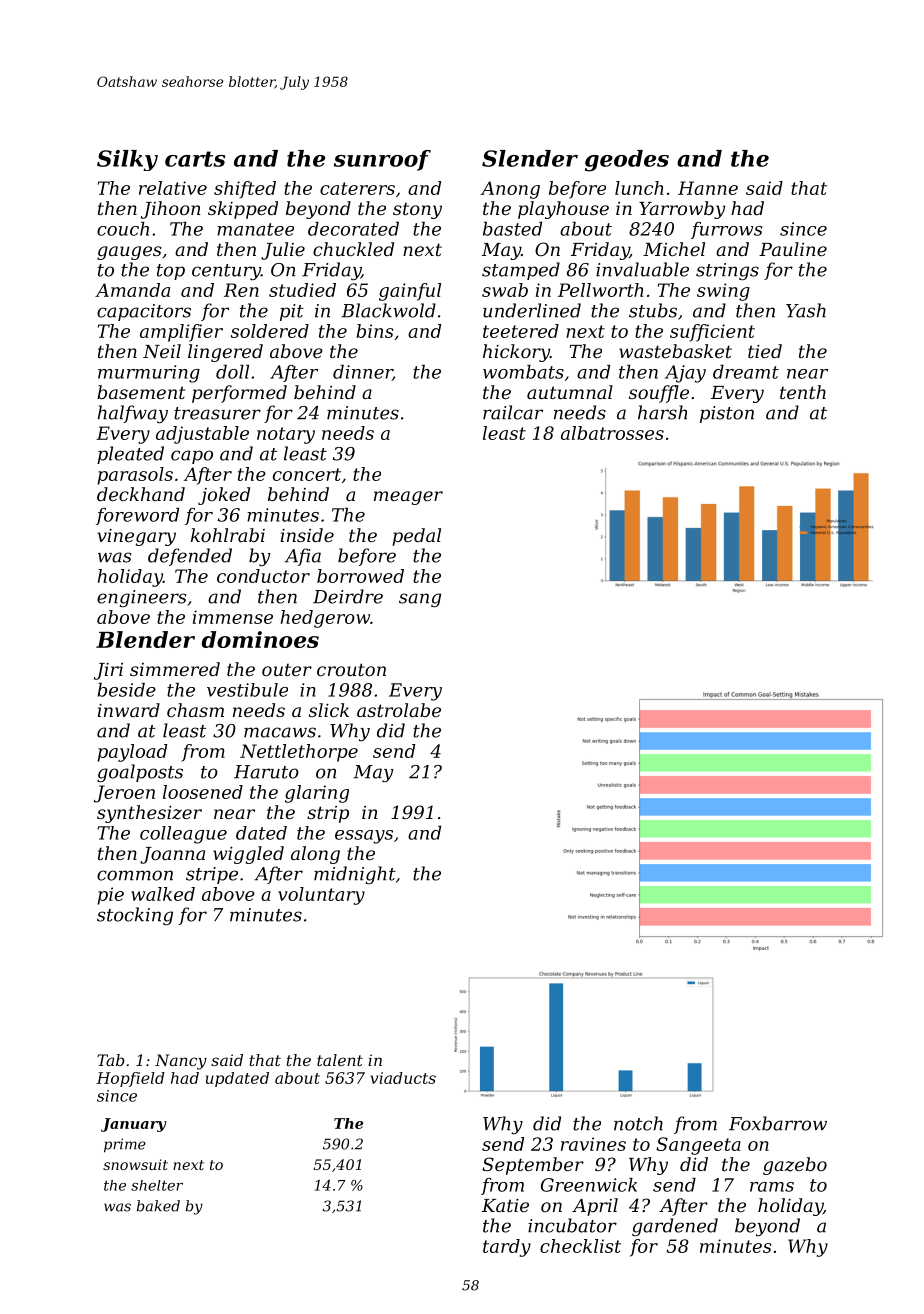  I want to click on performed, so click(239, 394).
